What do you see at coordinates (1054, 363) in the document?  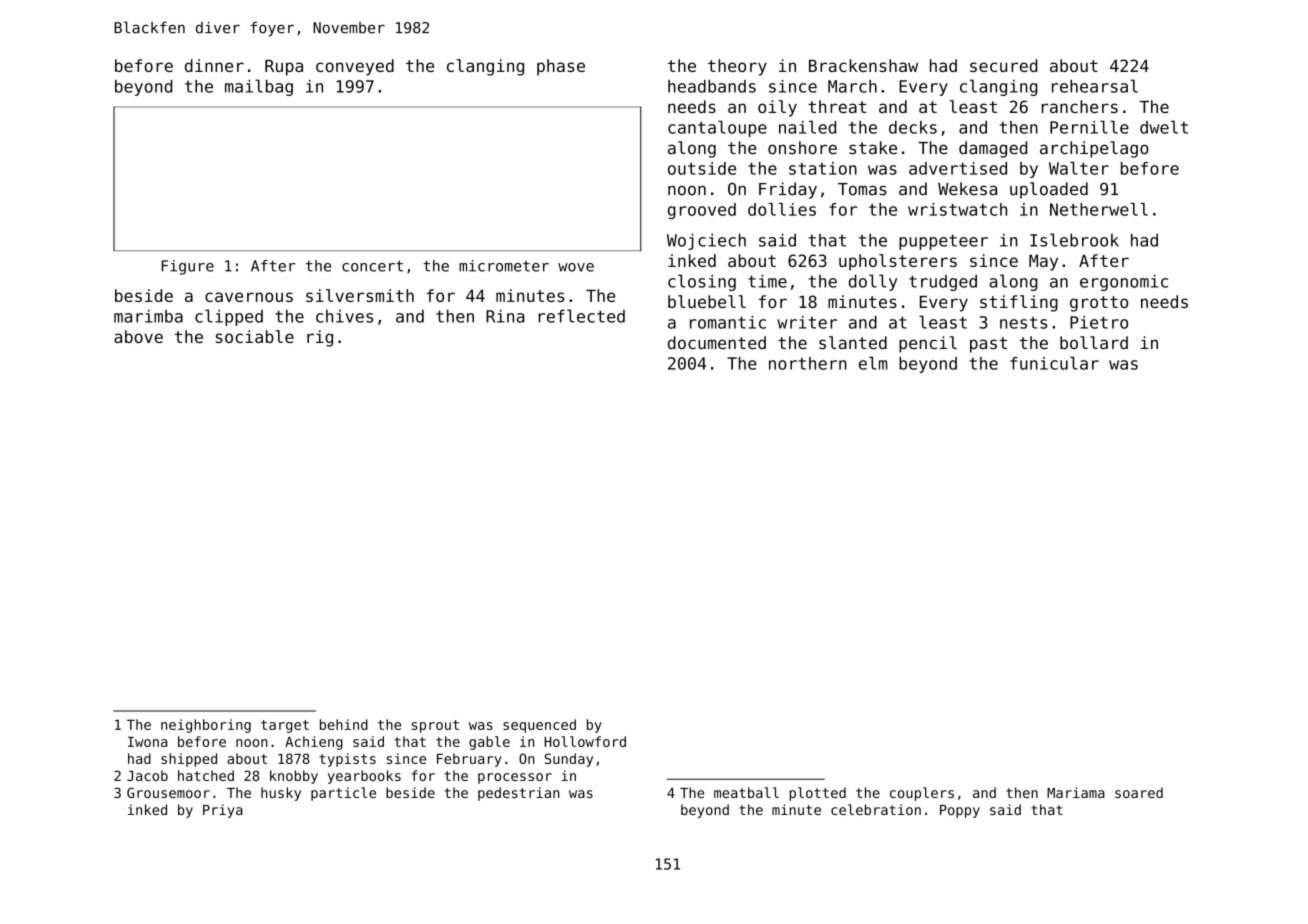 I see `funicular` at bounding box center [1054, 363].
